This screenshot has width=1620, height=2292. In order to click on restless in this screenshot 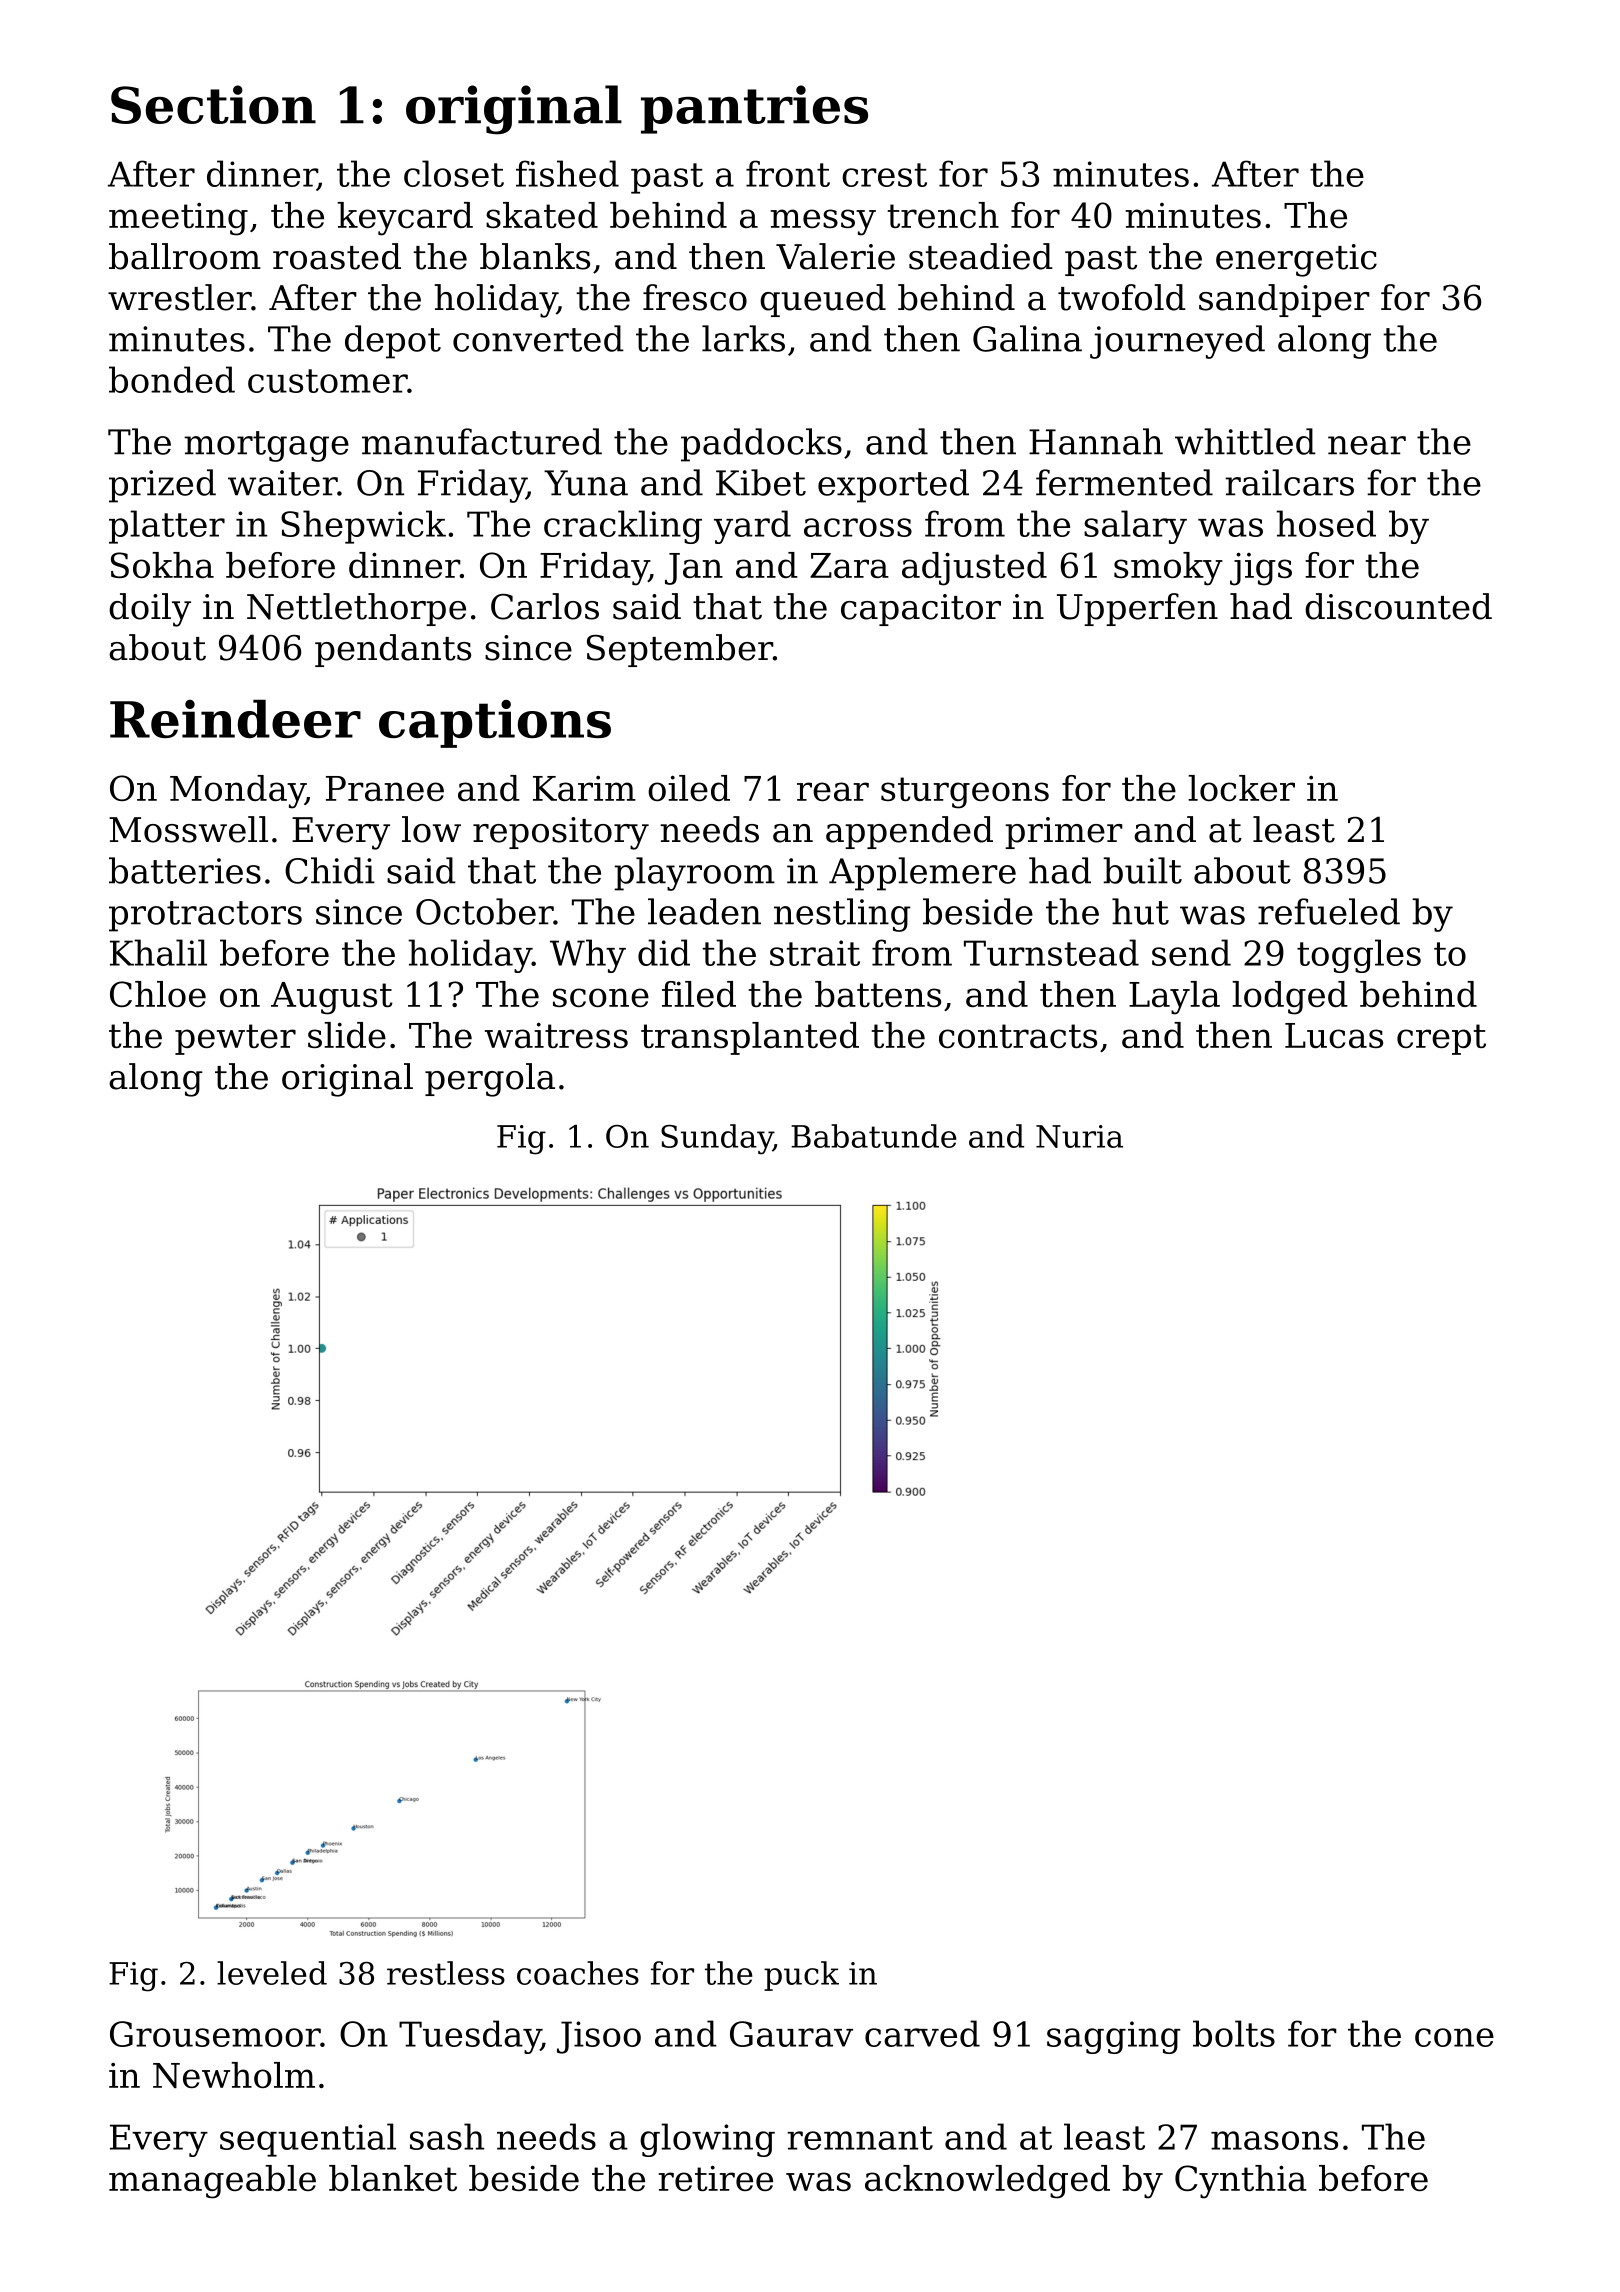, I will do `click(446, 1973)`.
